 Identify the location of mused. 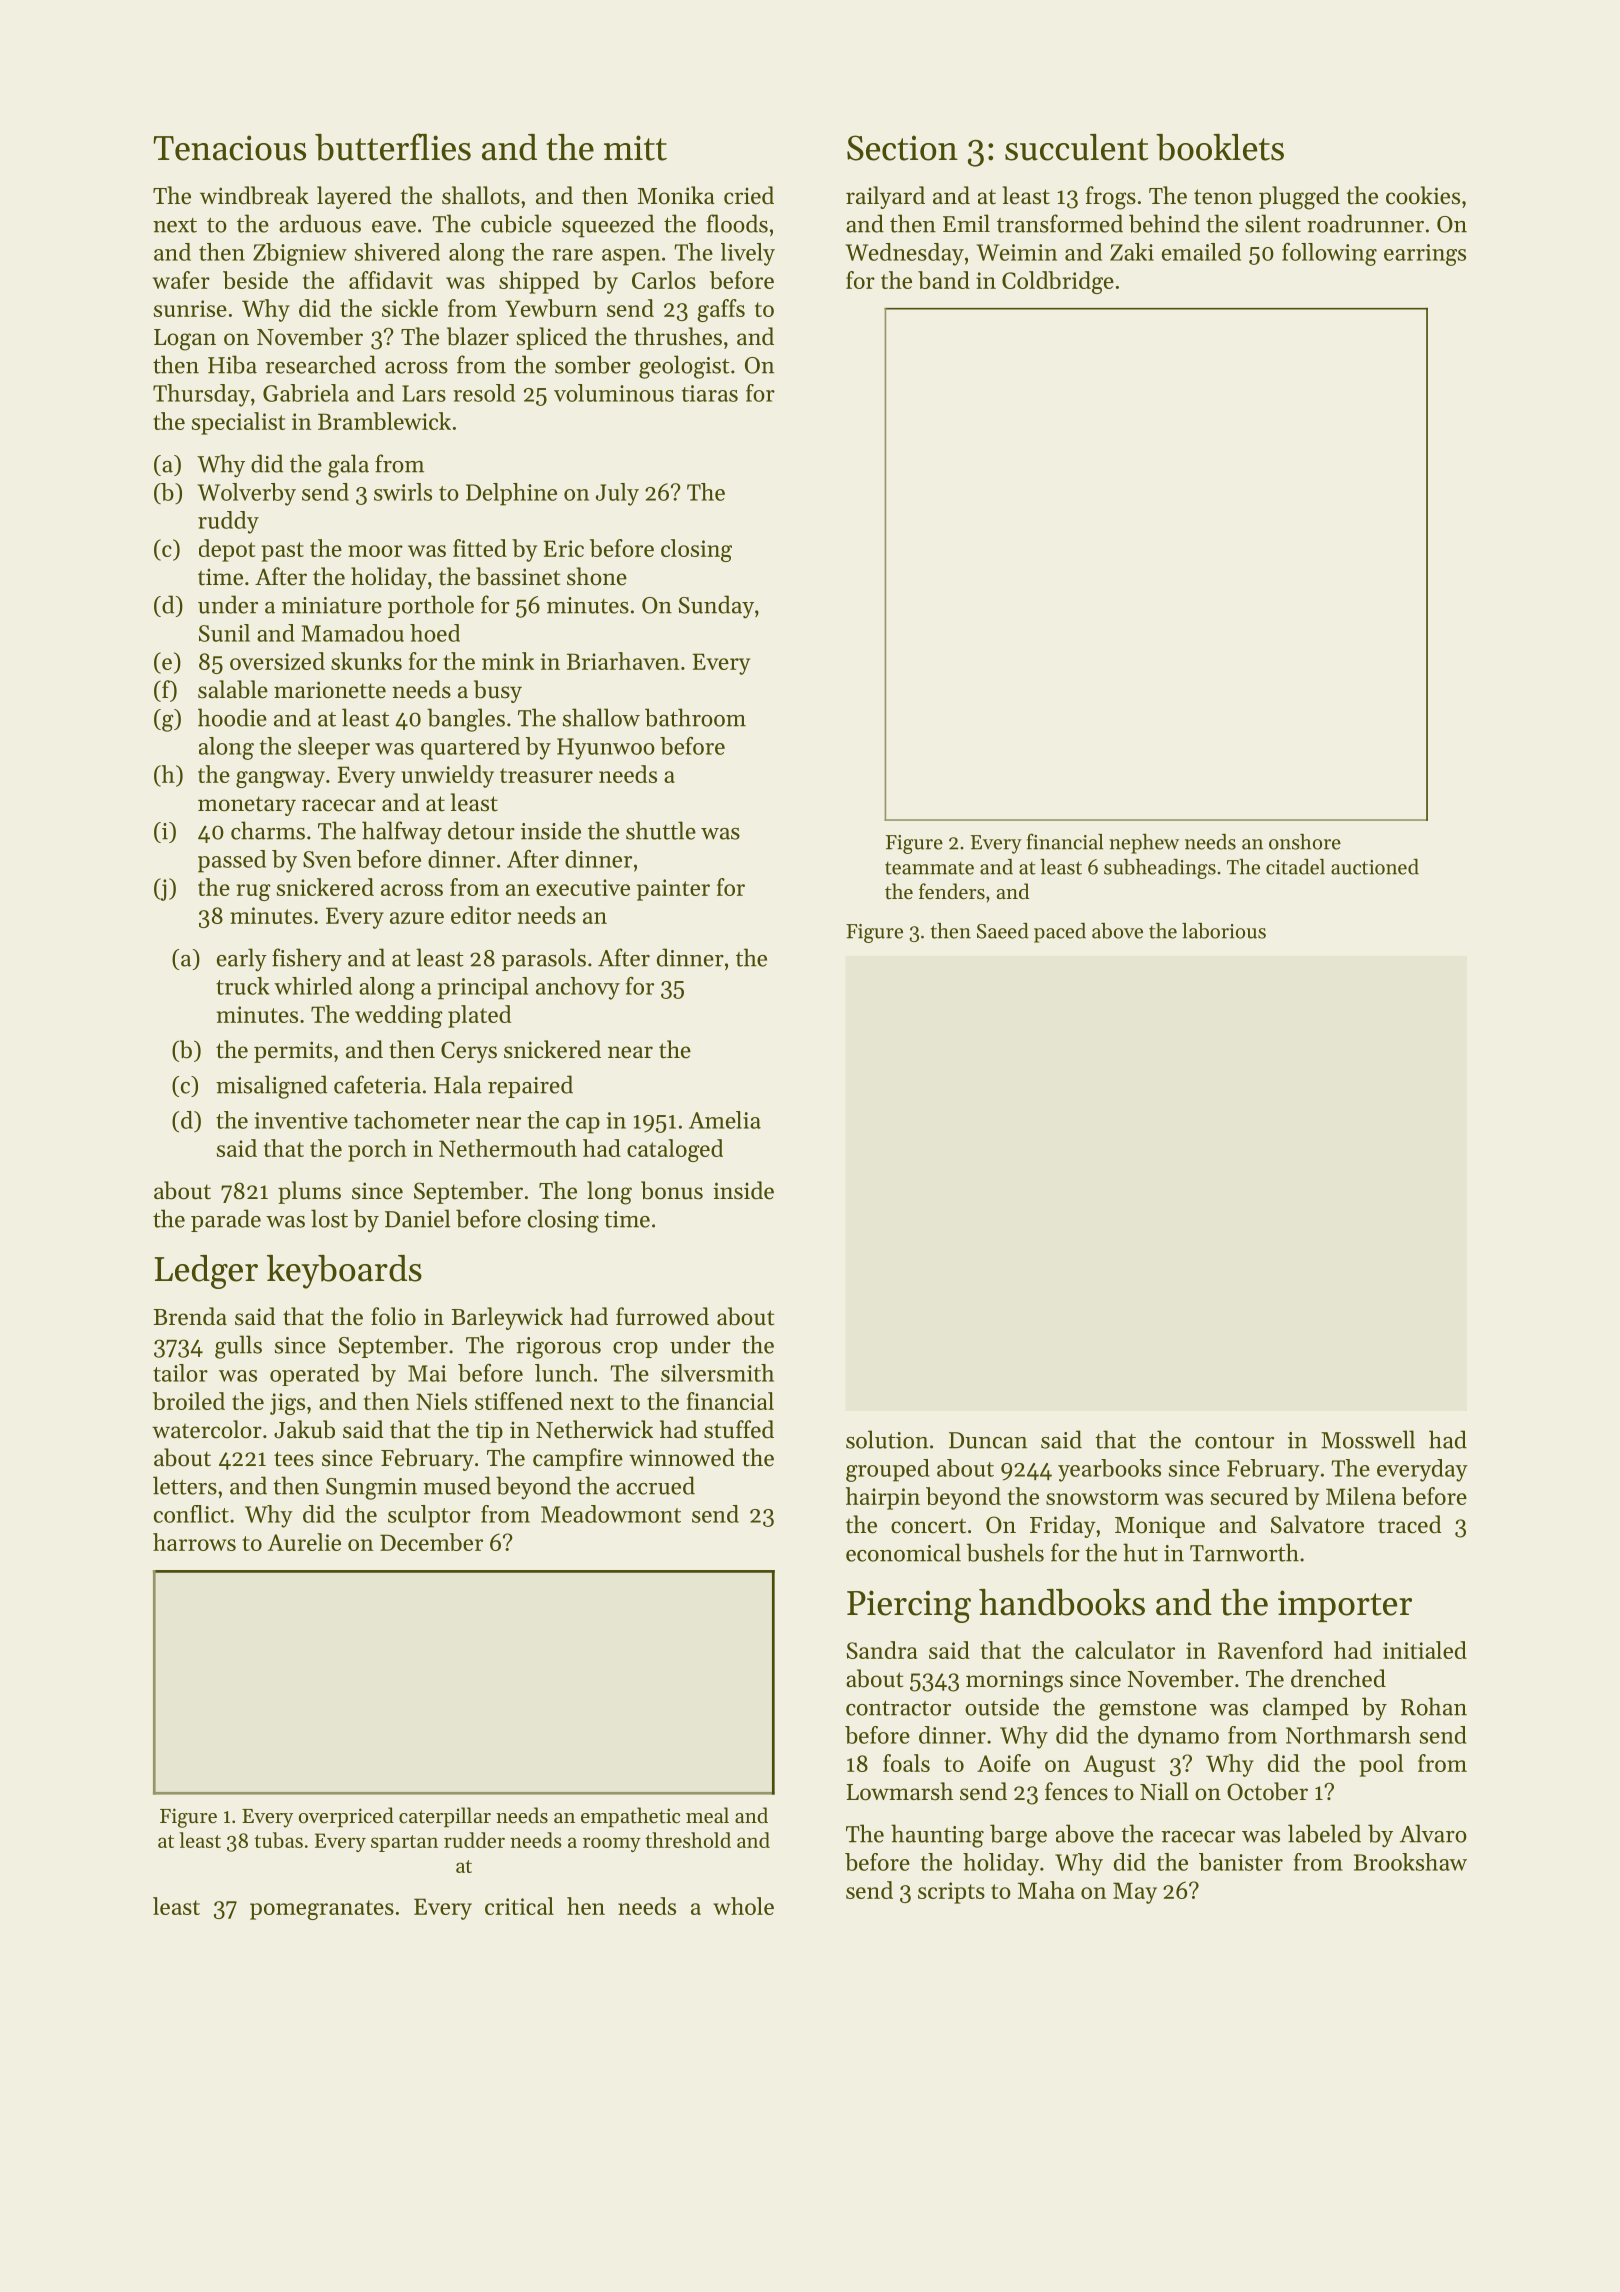
(457, 1485).
